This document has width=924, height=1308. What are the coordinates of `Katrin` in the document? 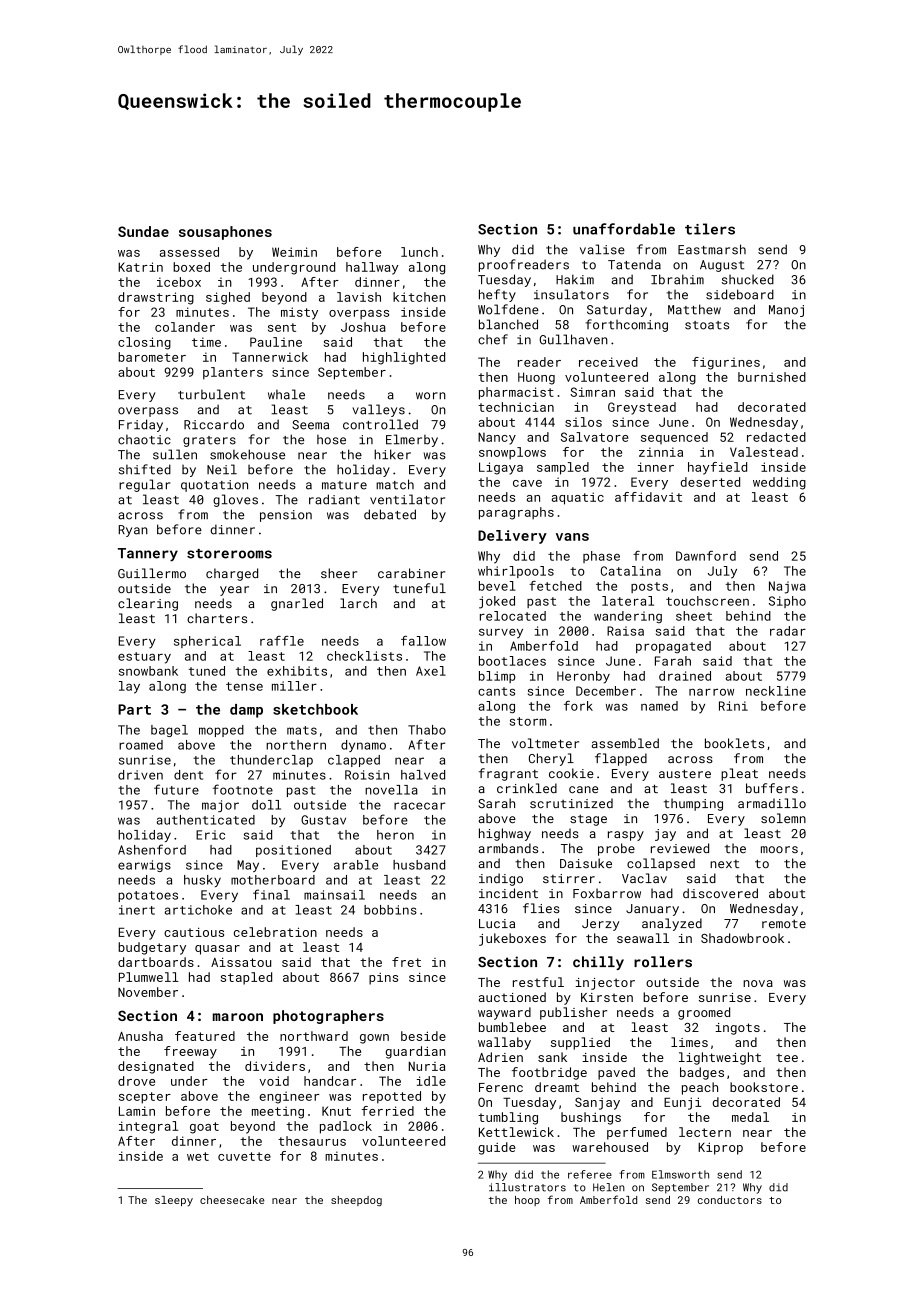 It's located at (140, 267).
